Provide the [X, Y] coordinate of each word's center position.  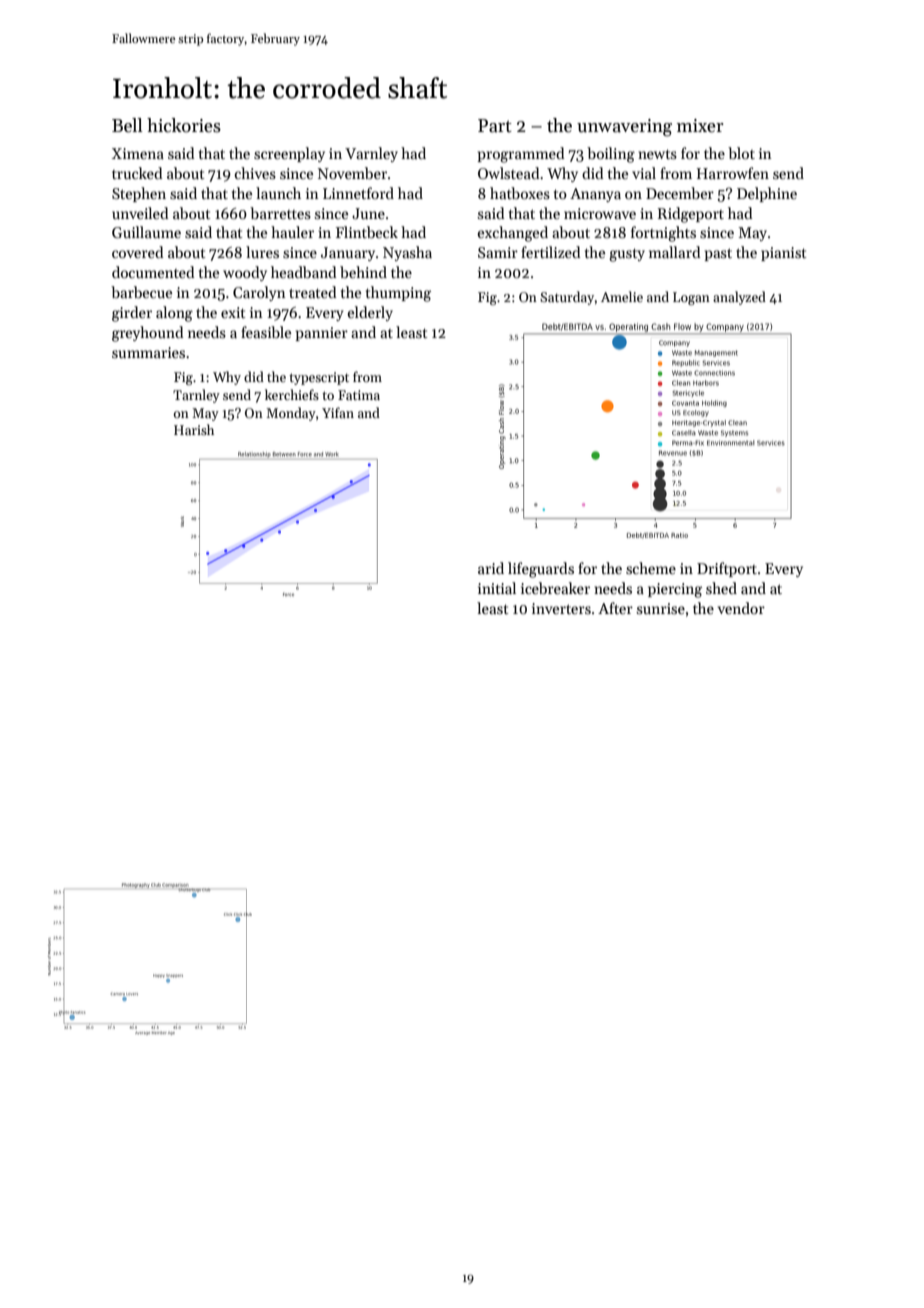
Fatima [359, 395]
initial [497, 588]
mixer [700, 126]
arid [491, 568]
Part [495, 126]
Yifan [338, 412]
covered [138, 252]
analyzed [739, 298]
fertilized [551, 252]
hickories [184, 125]
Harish [194, 429]
